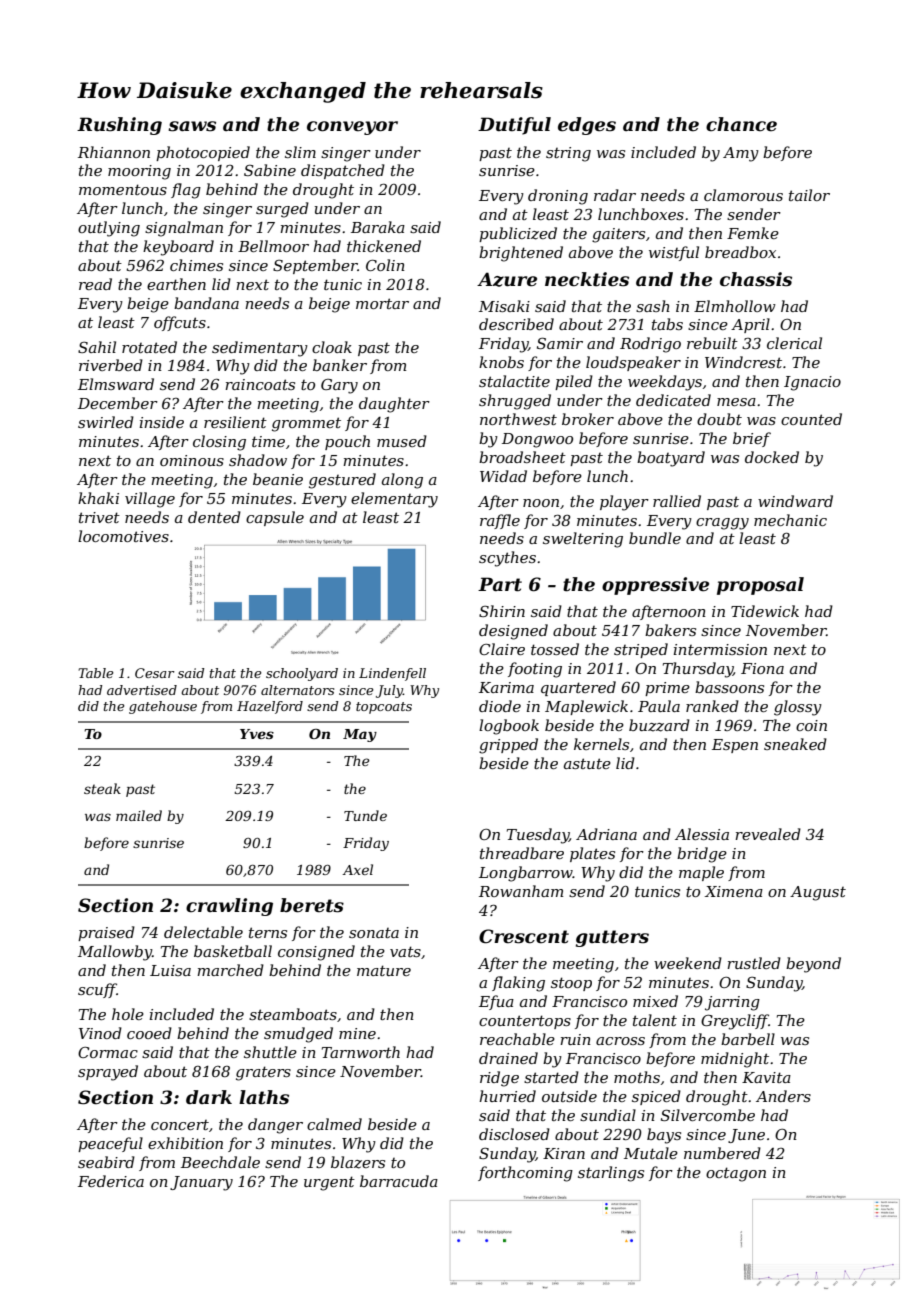  Describe the element at coordinates (795, 501) in the screenshot. I see `windward` at that location.
